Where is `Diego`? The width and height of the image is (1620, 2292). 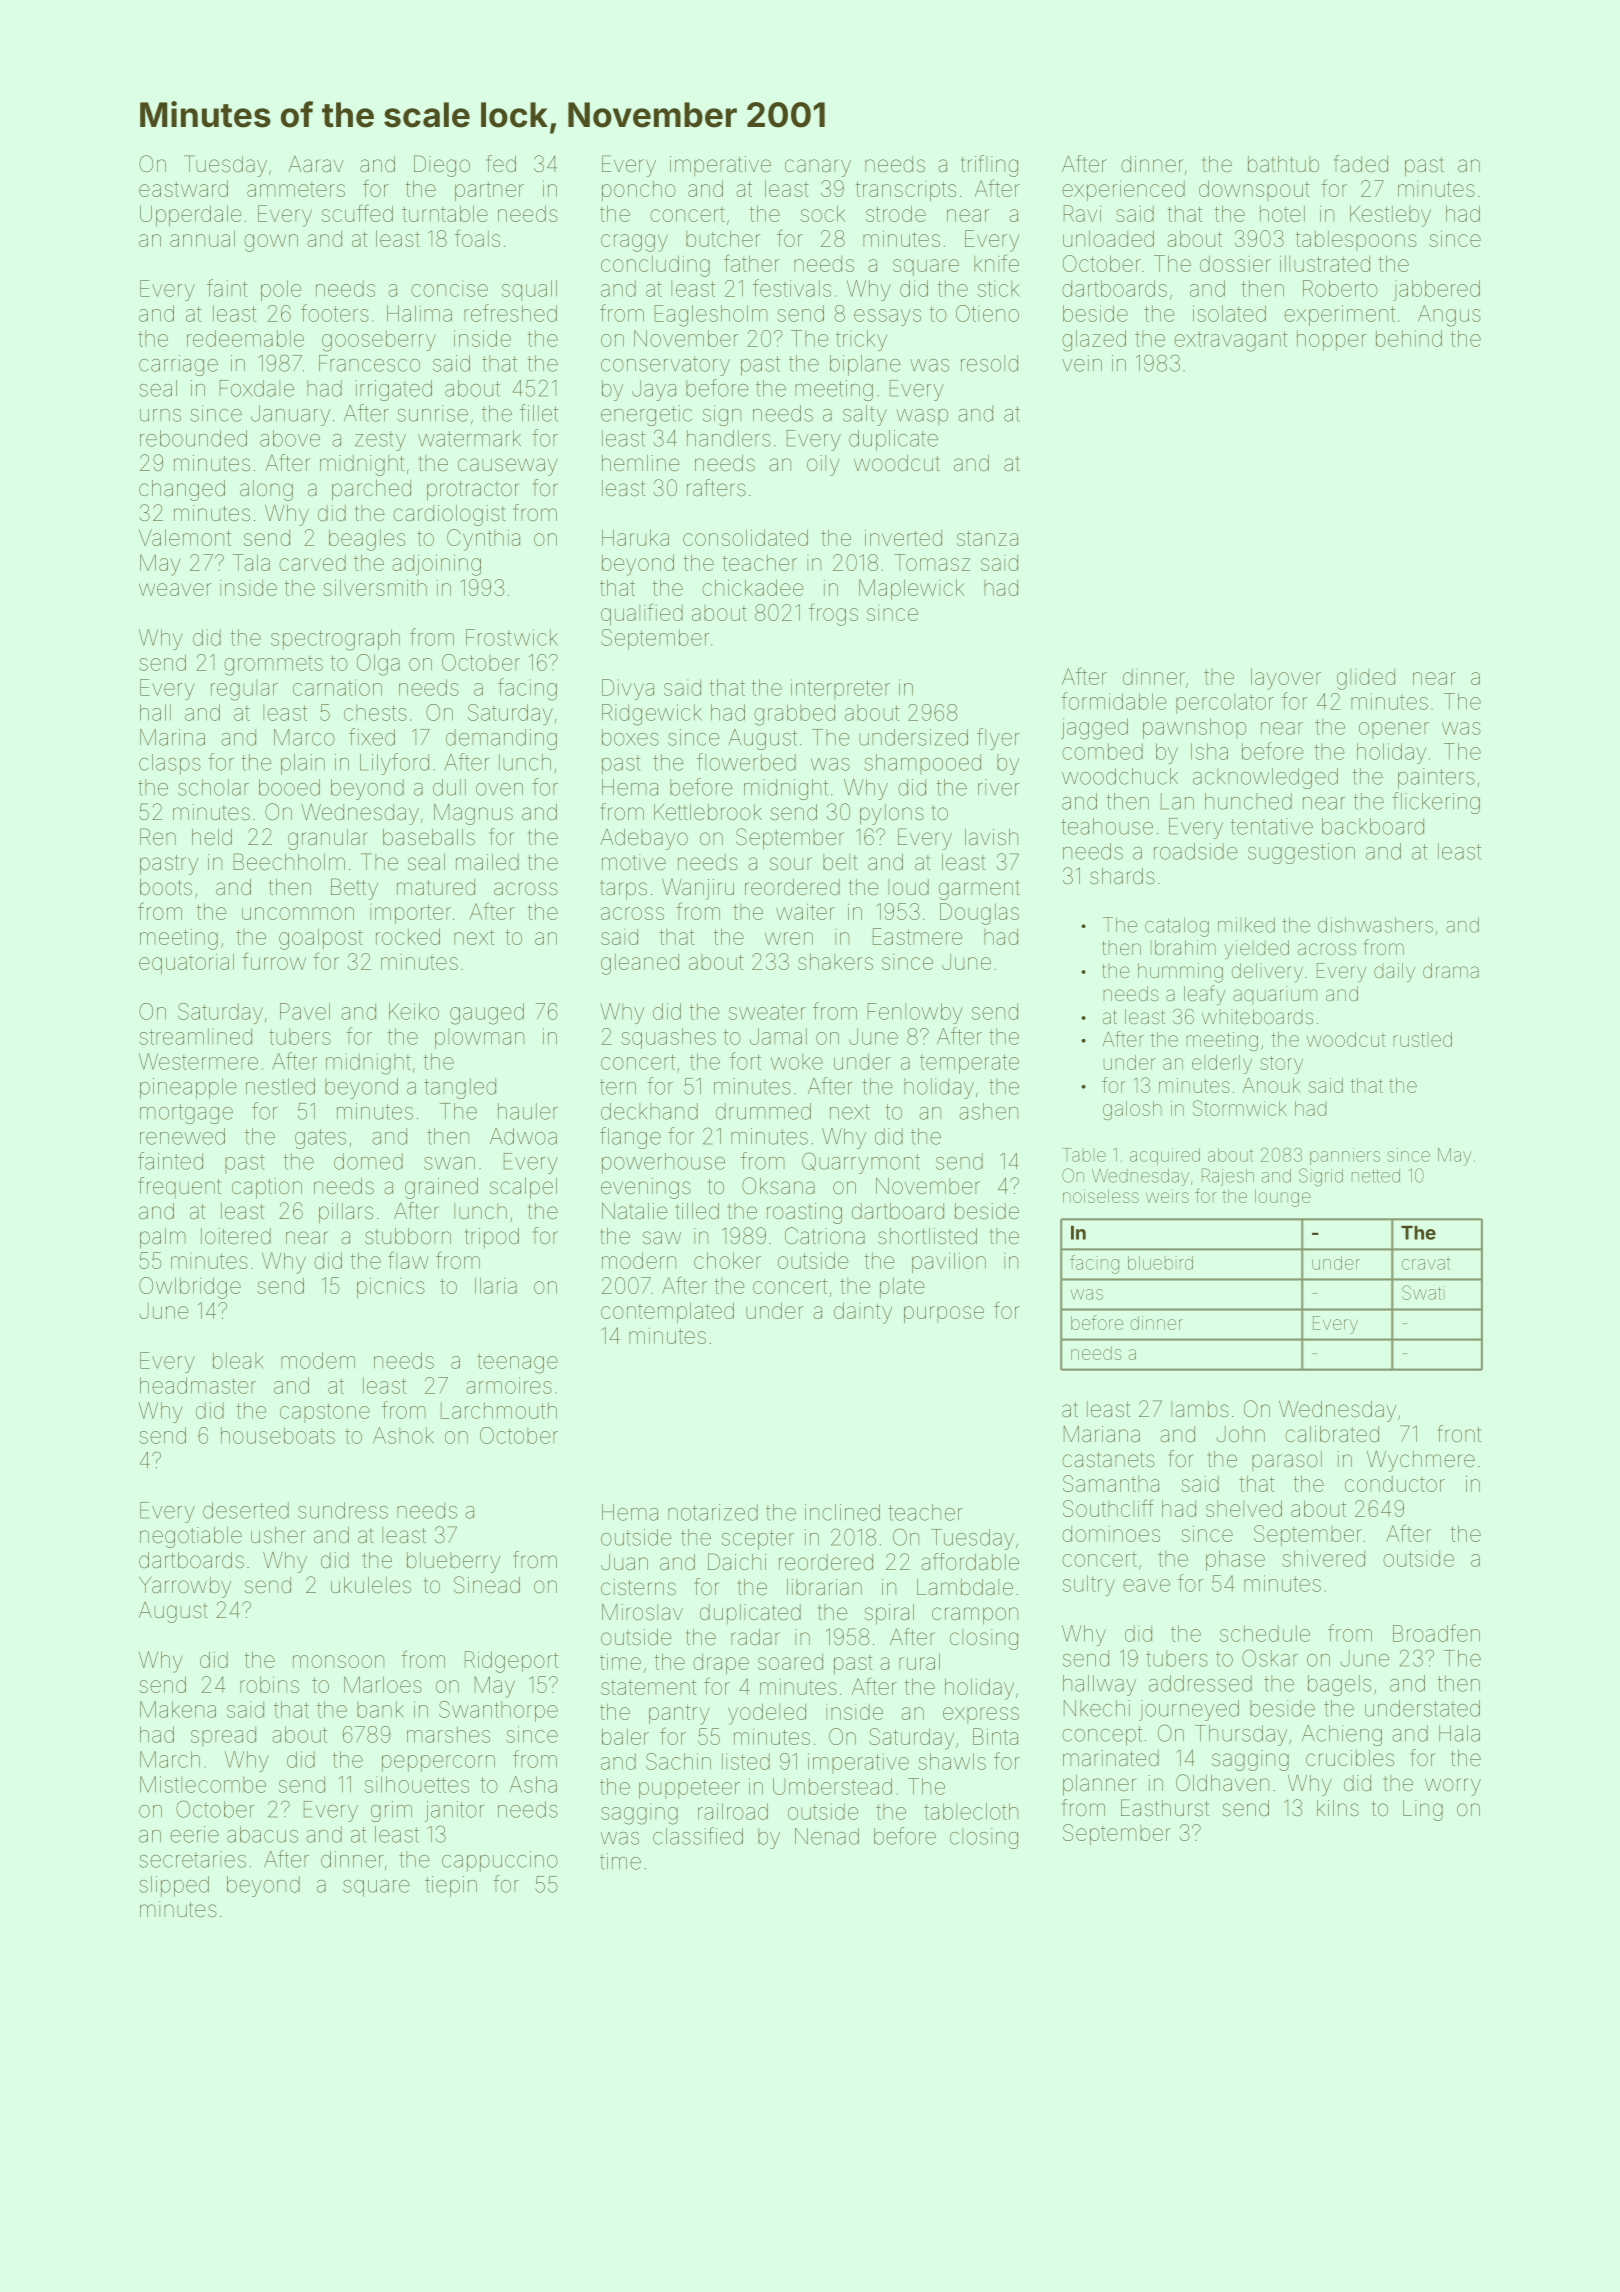 Diego is located at coordinates (442, 166).
